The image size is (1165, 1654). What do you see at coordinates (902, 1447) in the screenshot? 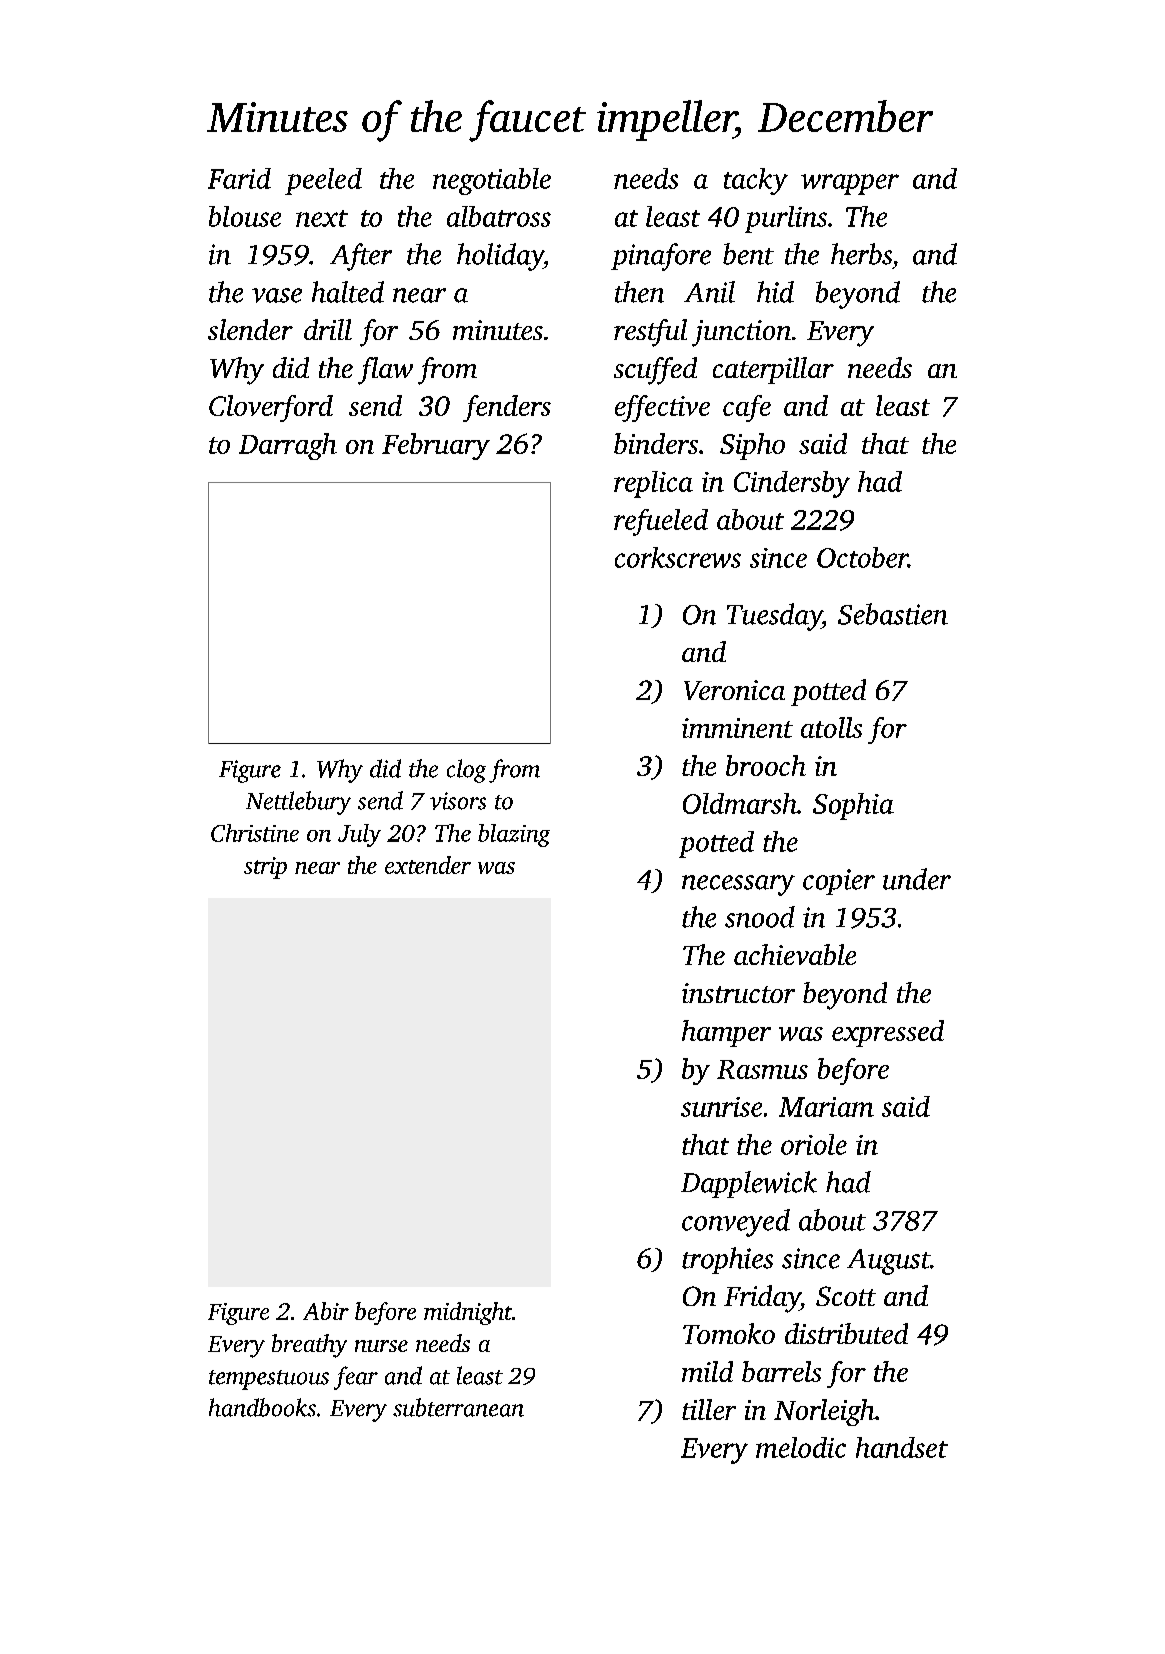
I see `handset` at bounding box center [902, 1447].
